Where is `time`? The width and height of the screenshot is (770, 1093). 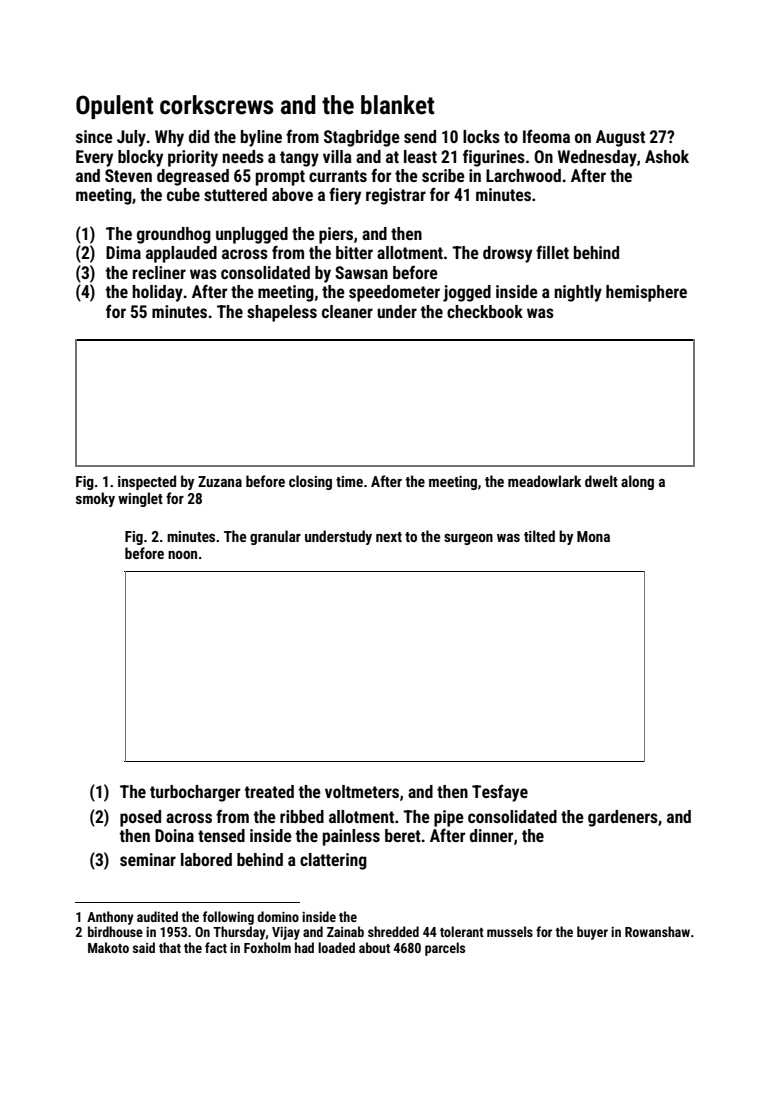 time is located at coordinates (349, 481).
